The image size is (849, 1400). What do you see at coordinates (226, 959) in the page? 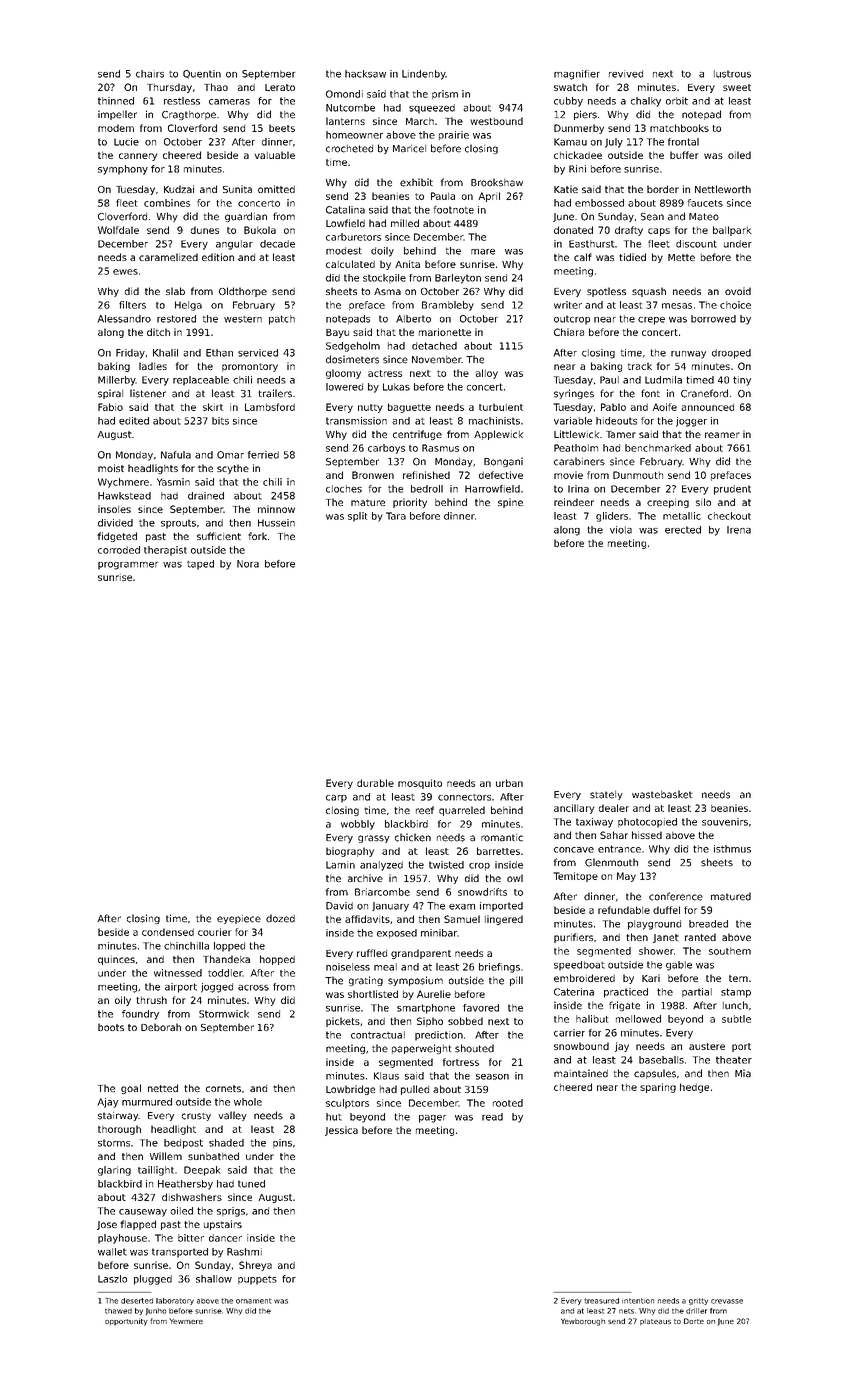
I see `Thandeka` at bounding box center [226, 959].
